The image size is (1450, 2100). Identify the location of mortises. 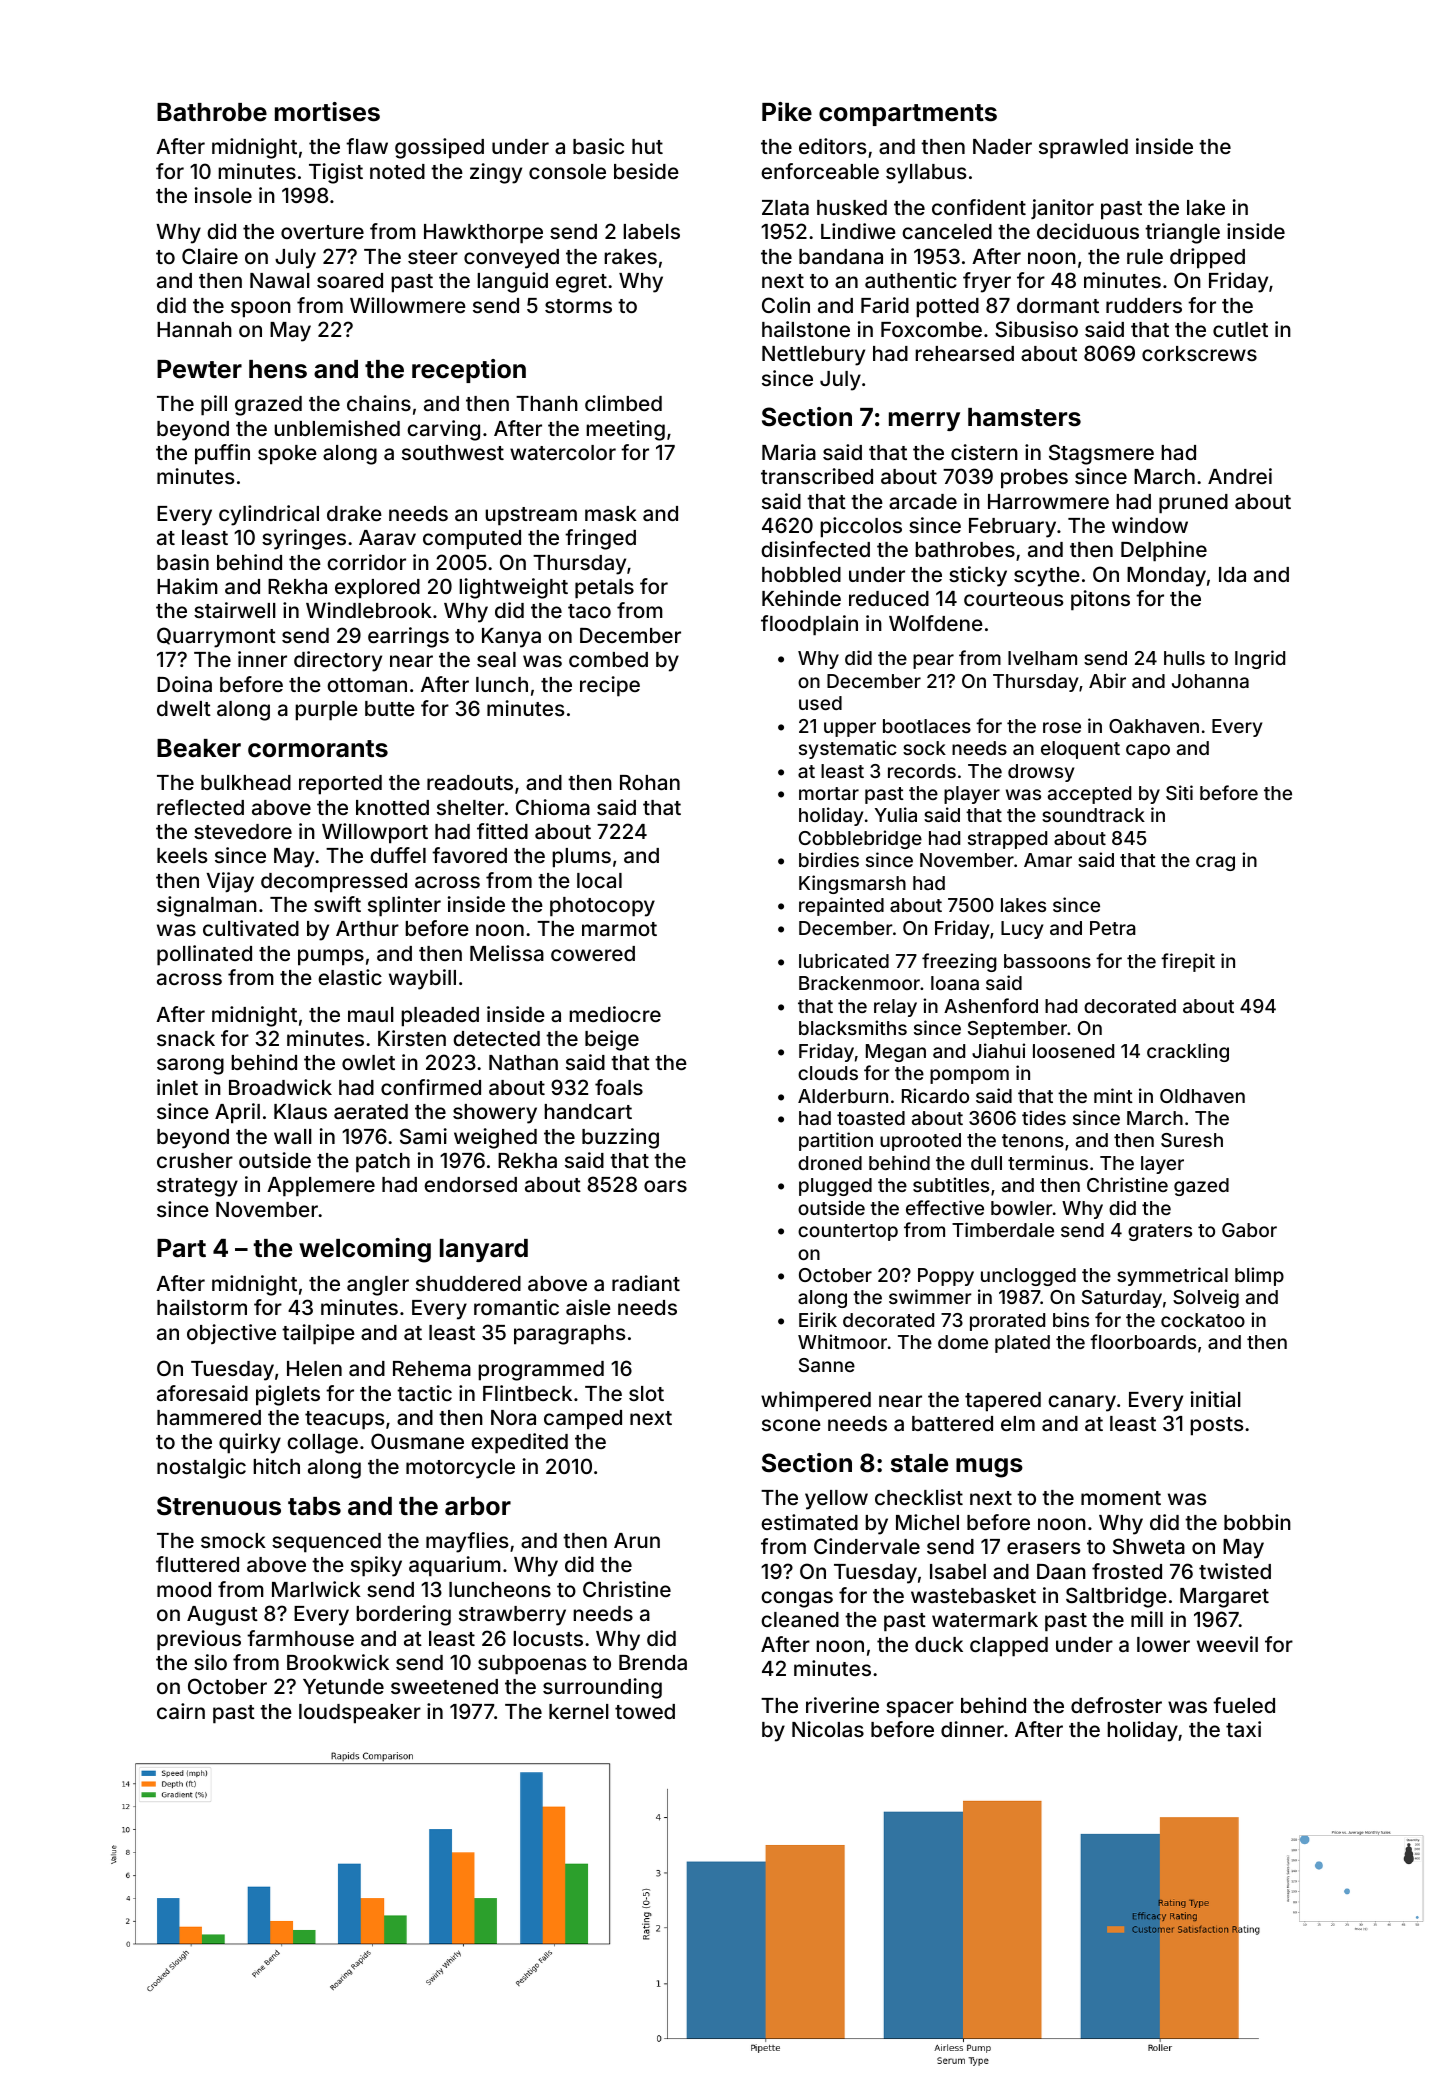
(327, 112).
